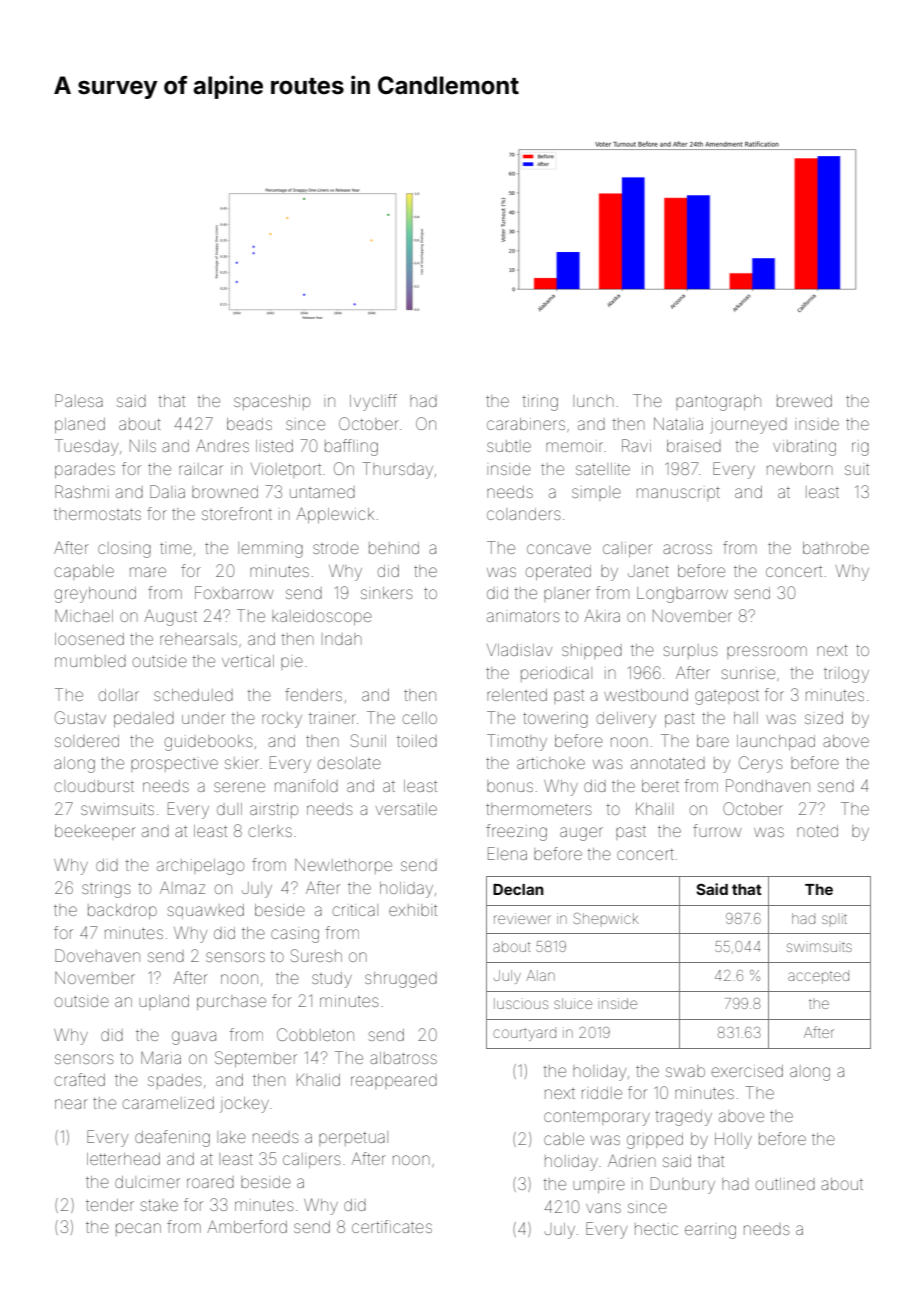 The image size is (924, 1314). What do you see at coordinates (138, 1229) in the image?
I see `pecan` at bounding box center [138, 1229].
